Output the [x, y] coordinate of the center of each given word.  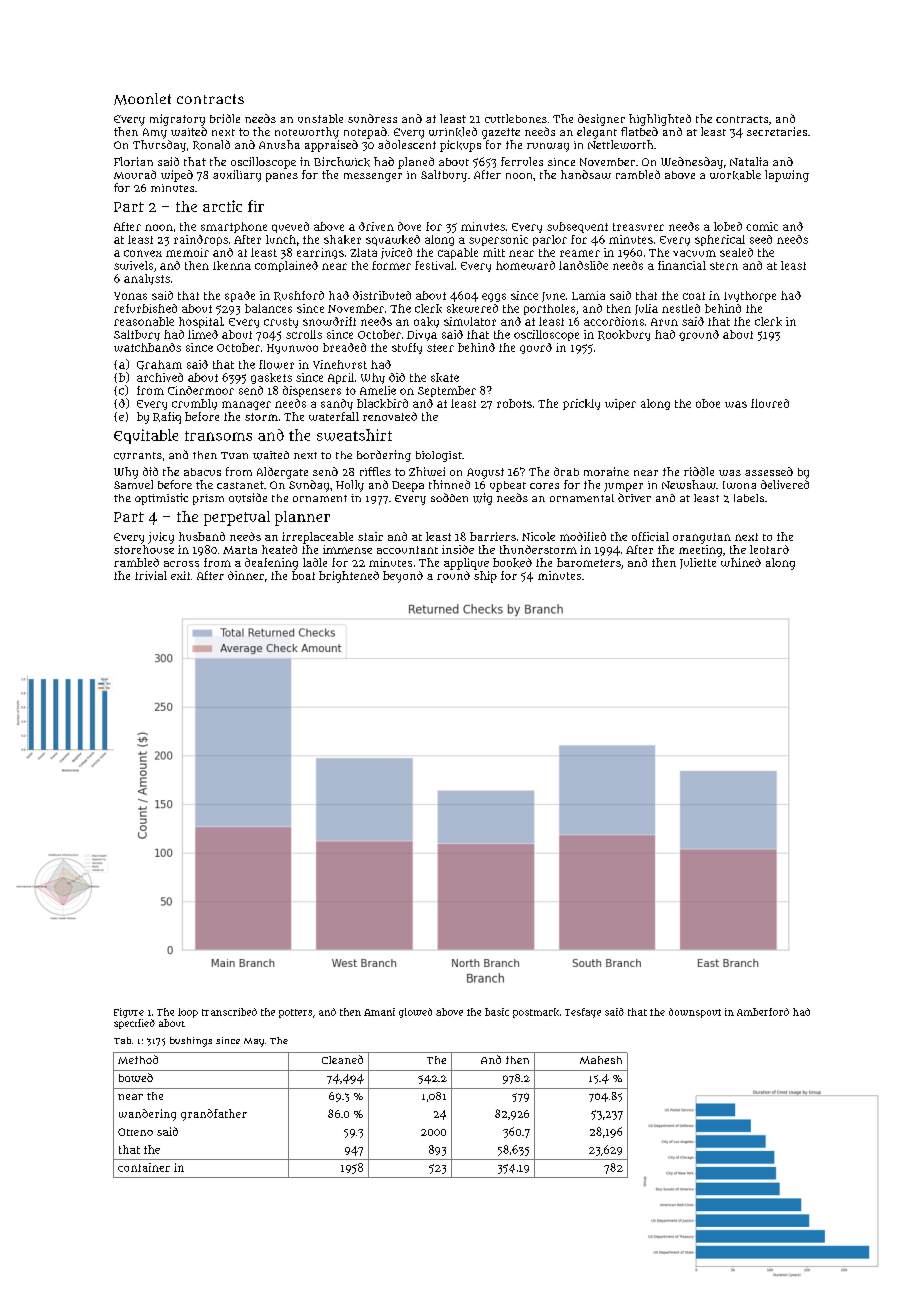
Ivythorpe [750, 296]
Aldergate [282, 473]
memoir [187, 252]
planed [416, 163]
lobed [728, 226]
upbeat [508, 486]
